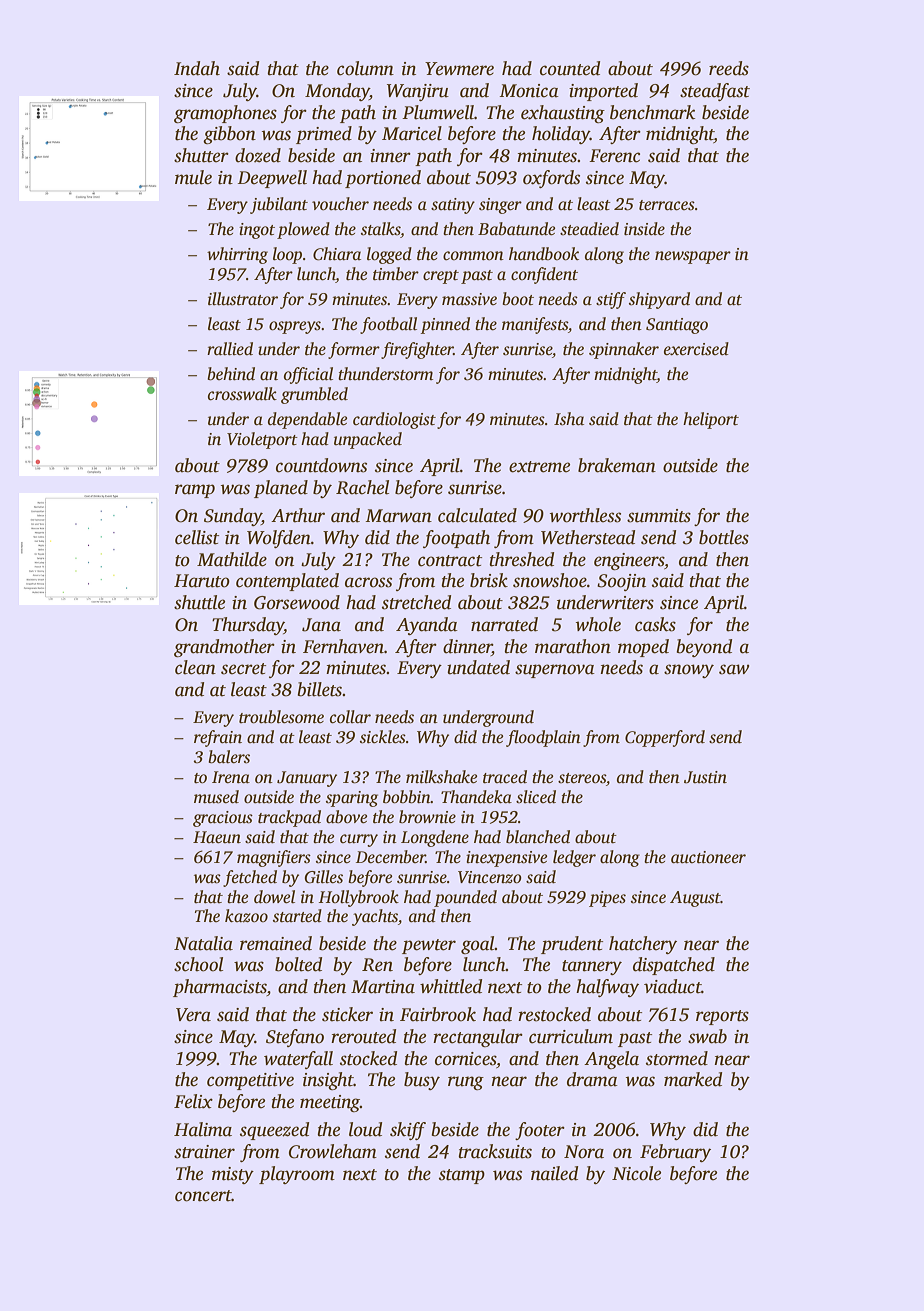  Describe the element at coordinates (441, 277) in the screenshot. I see `crept` at that location.
